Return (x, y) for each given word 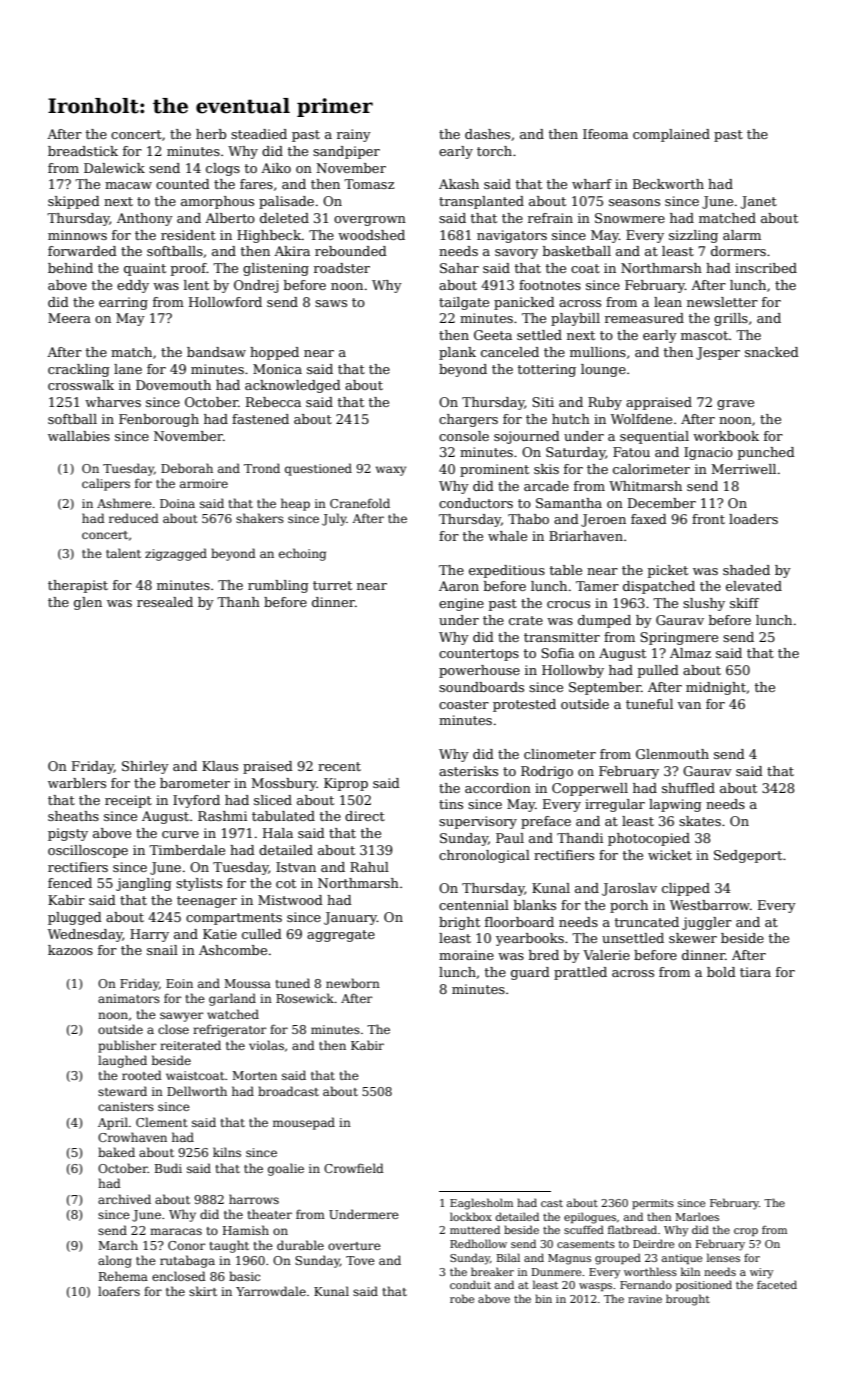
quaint (145, 269)
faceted (777, 1284)
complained (671, 135)
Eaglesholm (481, 1204)
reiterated (190, 1045)
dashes (487, 134)
